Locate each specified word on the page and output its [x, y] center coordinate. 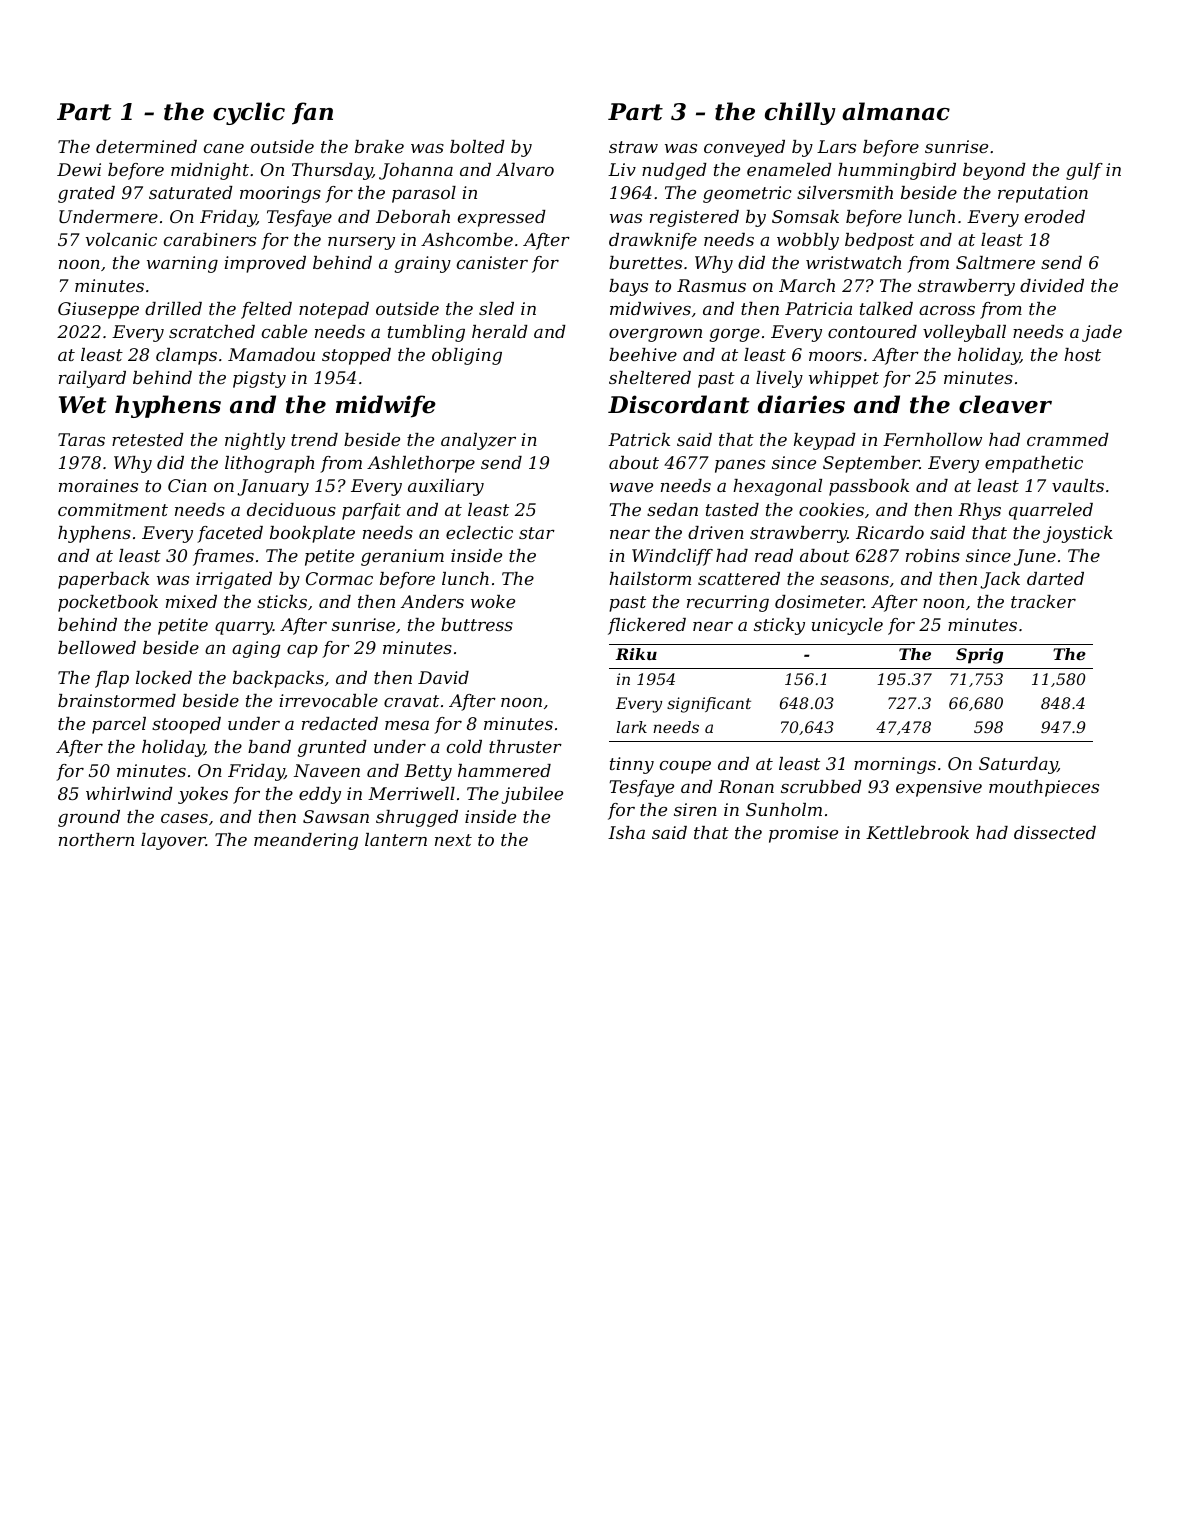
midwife [386, 406]
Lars [836, 146]
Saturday [1018, 765]
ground [89, 818]
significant [709, 705]
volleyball [964, 333]
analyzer [478, 441]
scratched [212, 331]
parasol [424, 194]
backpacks [278, 679]
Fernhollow [932, 439]
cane [224, 148]
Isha [626, 832]
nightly [255, 441]
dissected [1055, 832]
